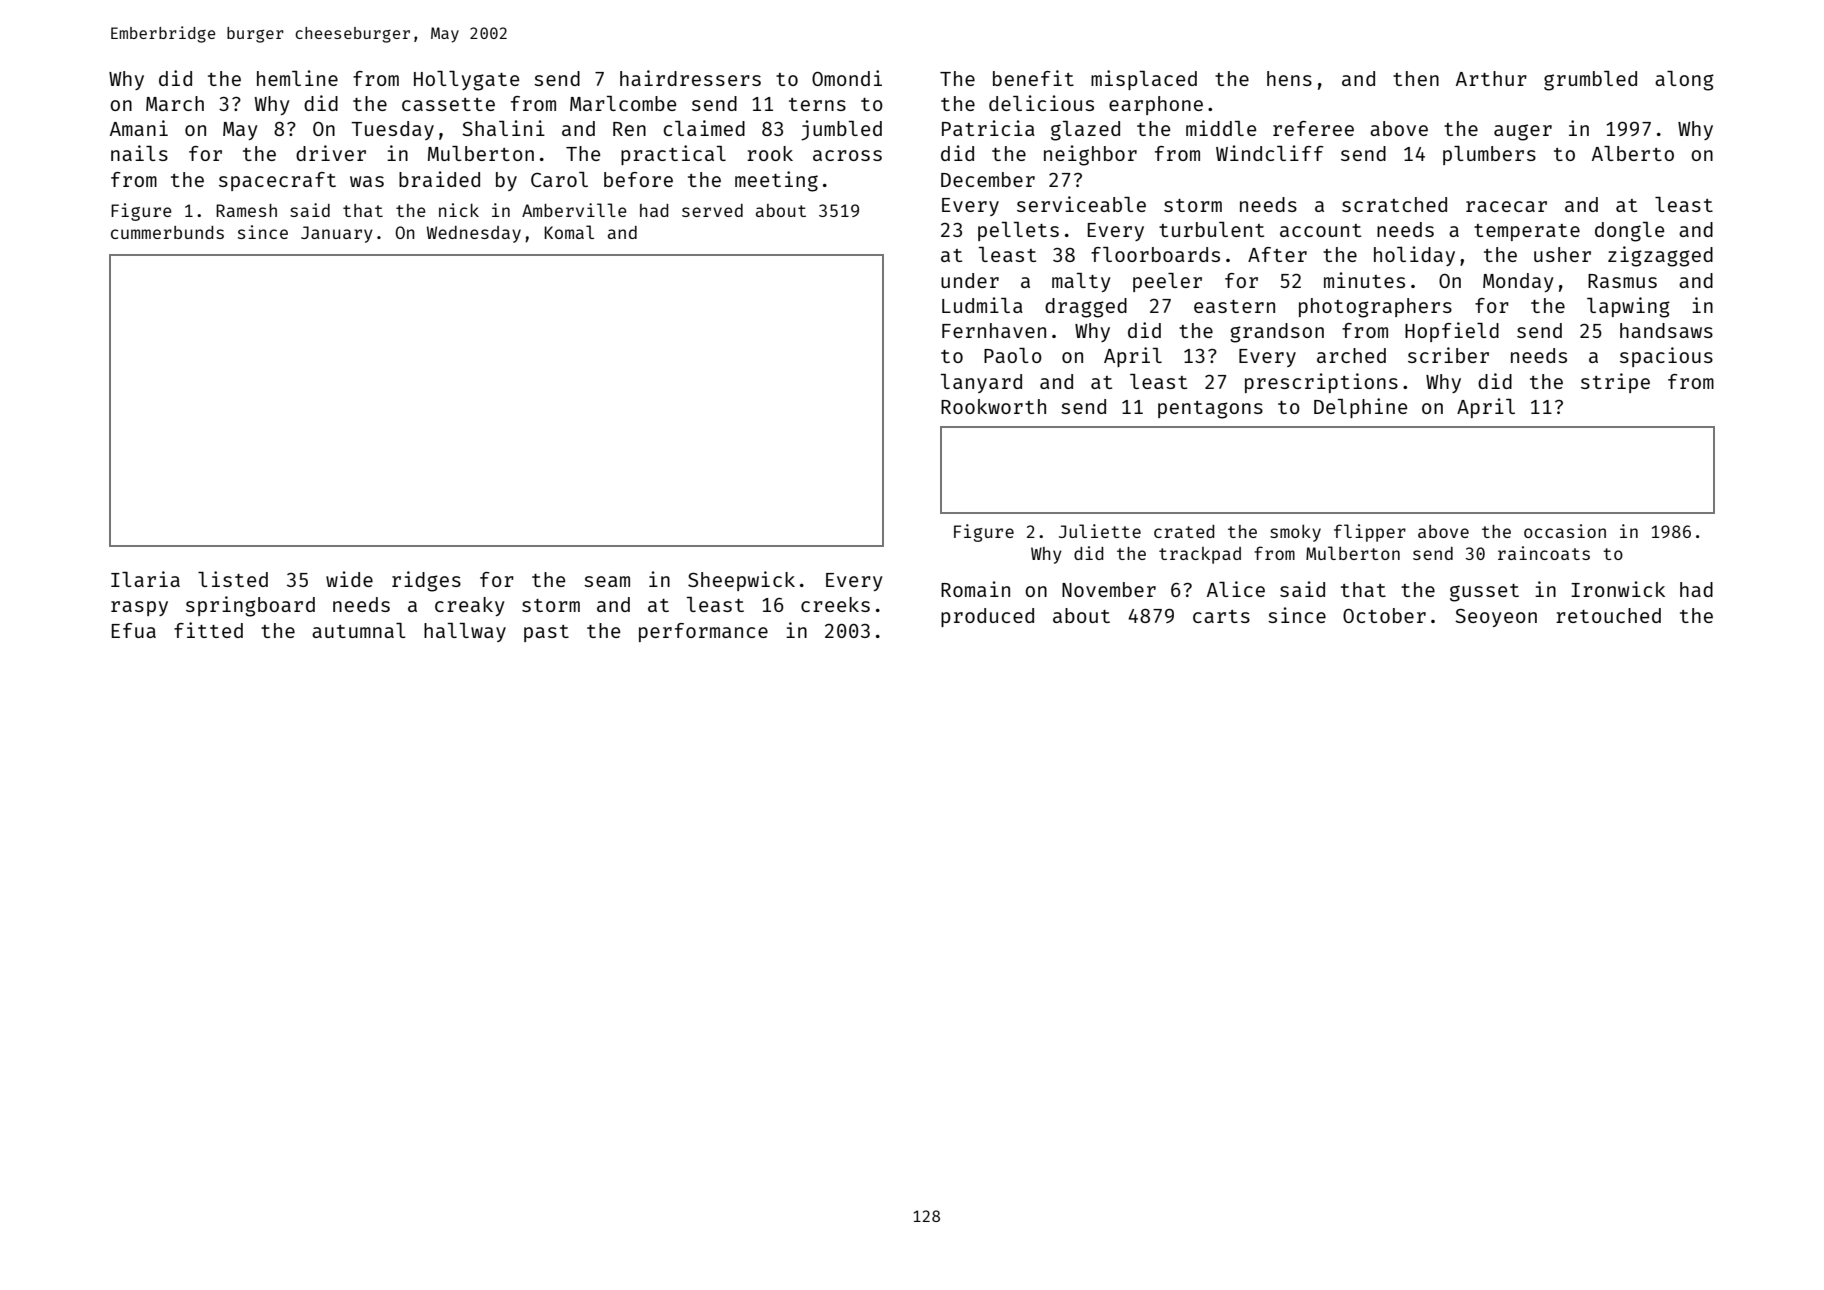 The width and height of the image is (1824, 1290). Describe the element at coordinates (1684, 81) in the image. I see `along` at that location.
